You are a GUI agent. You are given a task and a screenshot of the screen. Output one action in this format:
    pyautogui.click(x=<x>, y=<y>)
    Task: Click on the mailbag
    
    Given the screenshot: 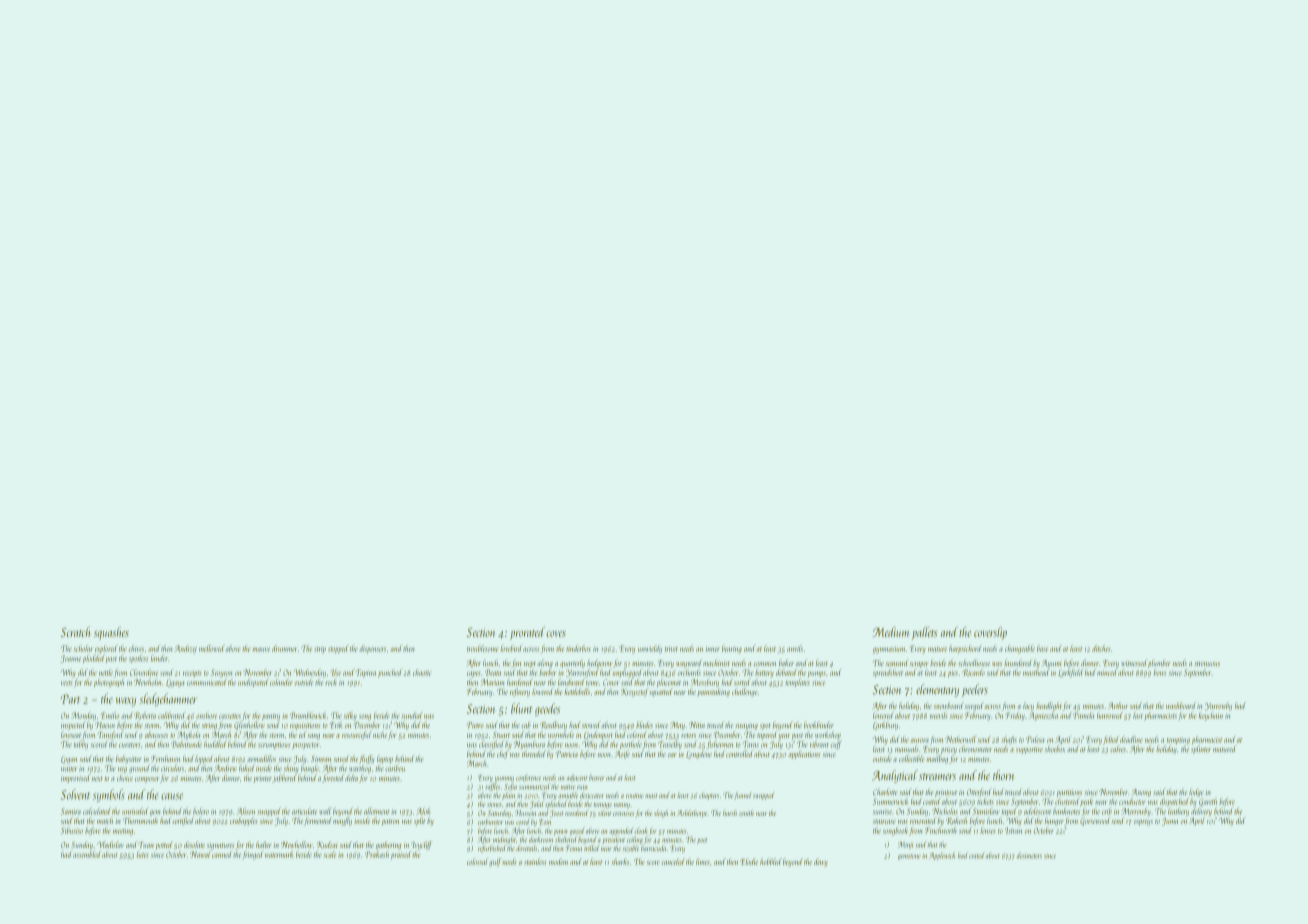 What is the action you would take?
    pyautogui.click(x=937, y=759)
